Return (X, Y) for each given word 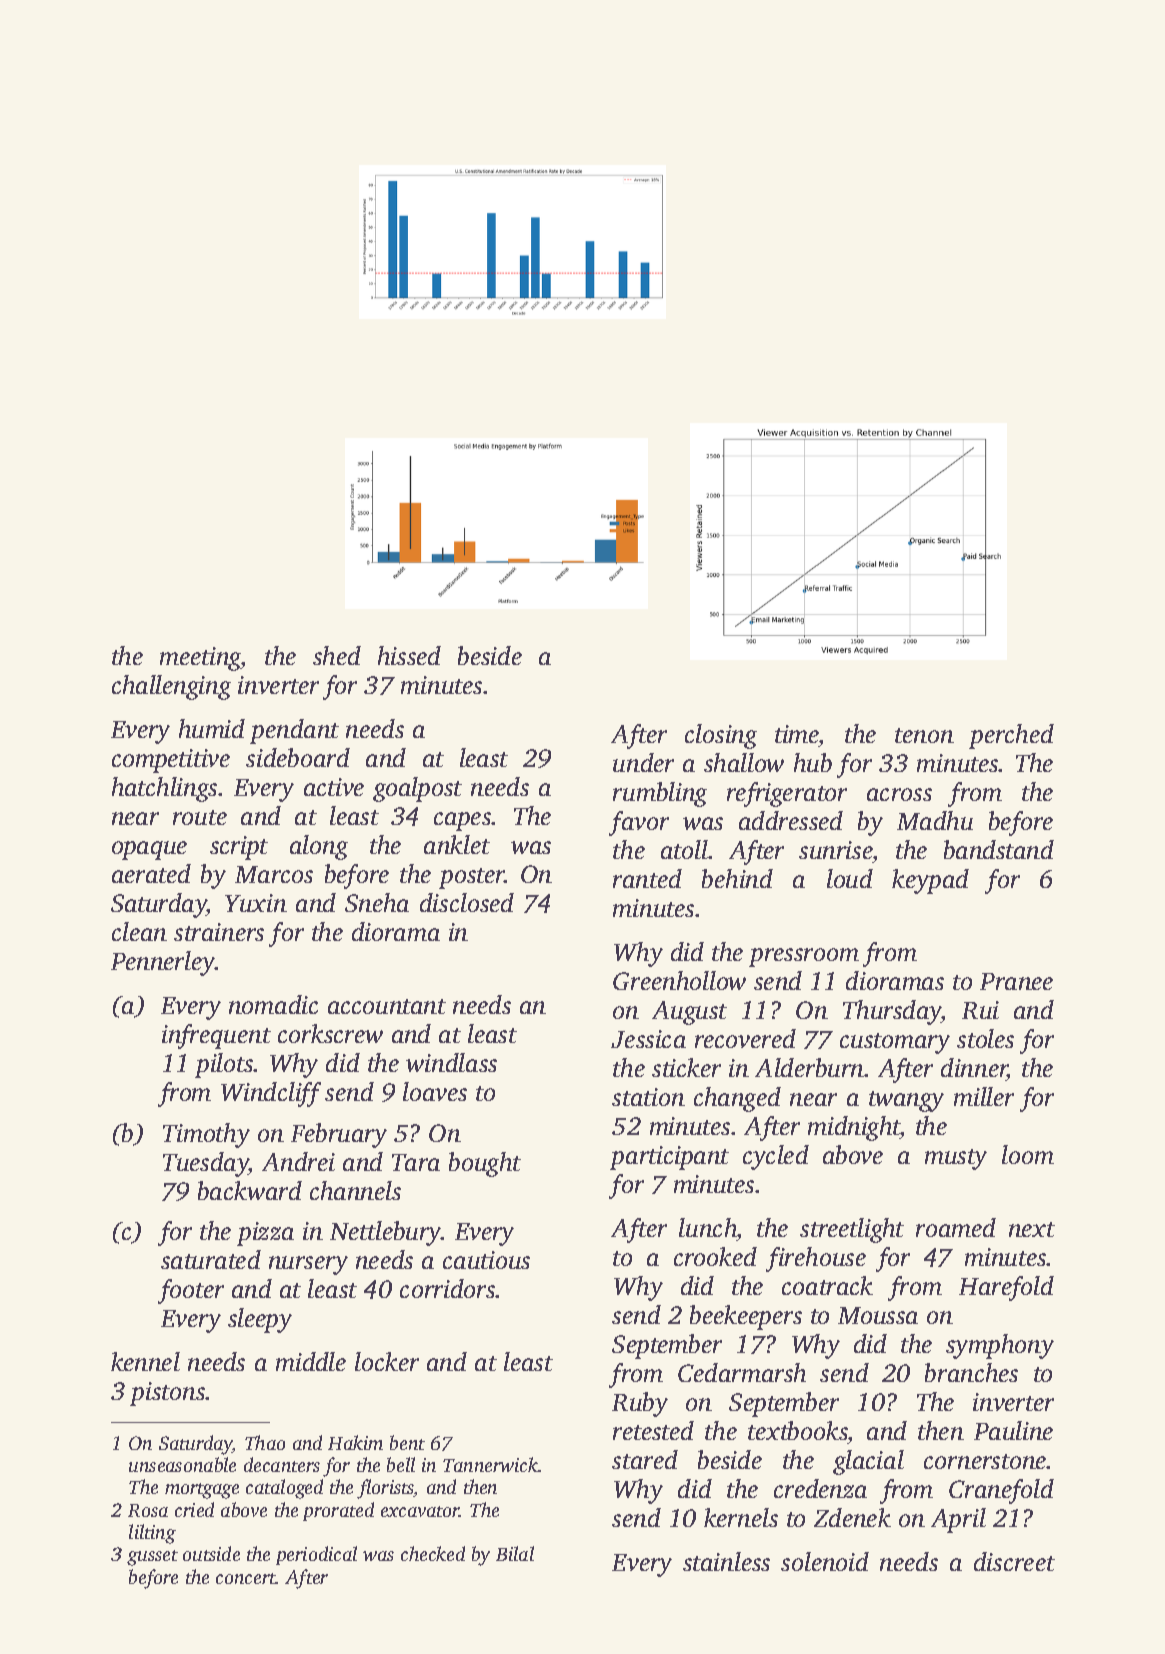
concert (246, 1578)
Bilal (515, 1553)
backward (250, 1190)
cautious (486, 1260)
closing (721, 736)
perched (1011, 736)
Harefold (1006, 1288)
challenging (171, 687)
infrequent (216, 1036)
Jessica (648, 1039)
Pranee (1016, 981)
